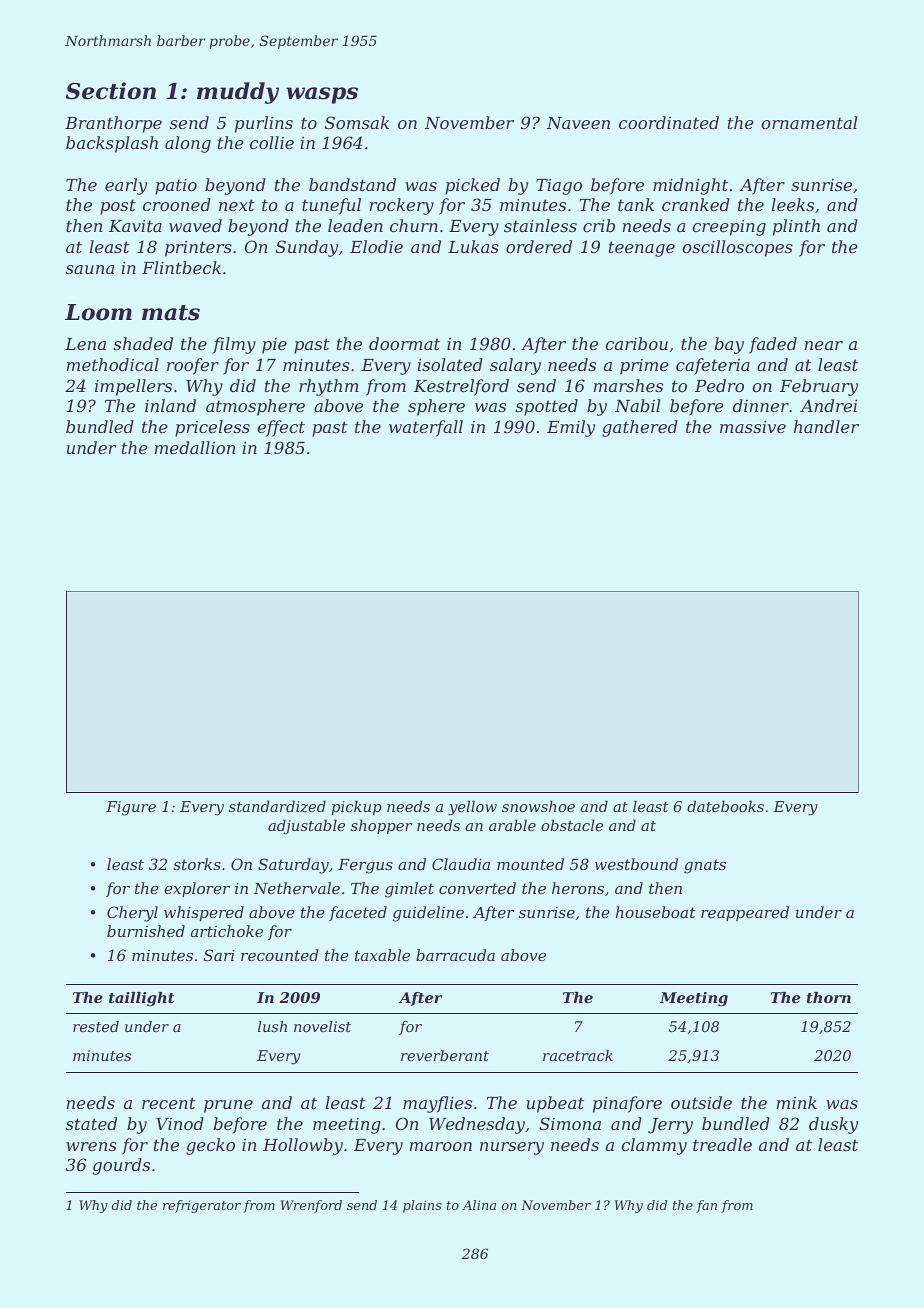  Describe the element at coordinates (238, 93) in the screenshot. I see `muddy` at that location.
